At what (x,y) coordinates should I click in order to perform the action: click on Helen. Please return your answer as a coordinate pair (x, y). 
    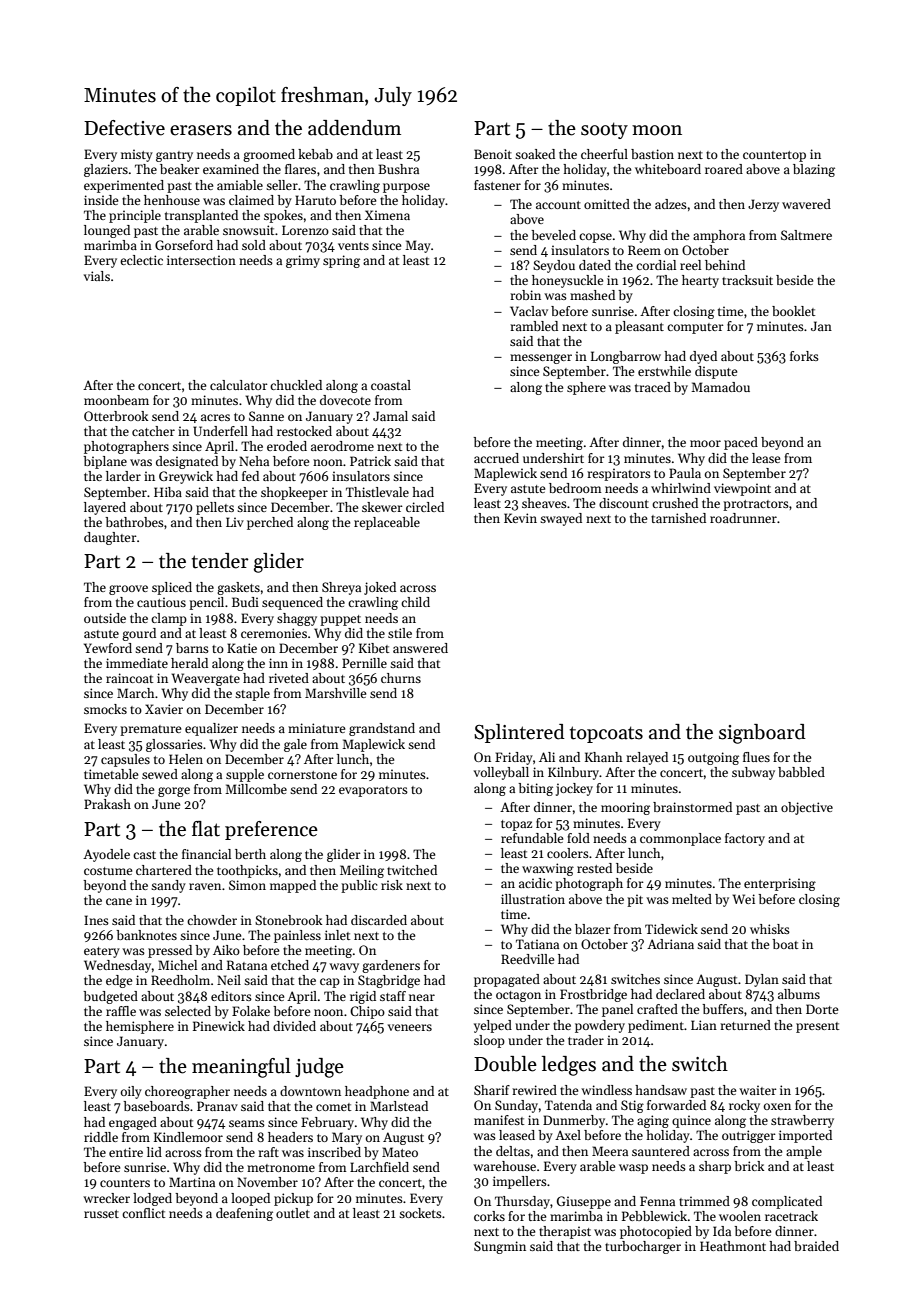
    Looking at the image, I should click on (186, 759).
